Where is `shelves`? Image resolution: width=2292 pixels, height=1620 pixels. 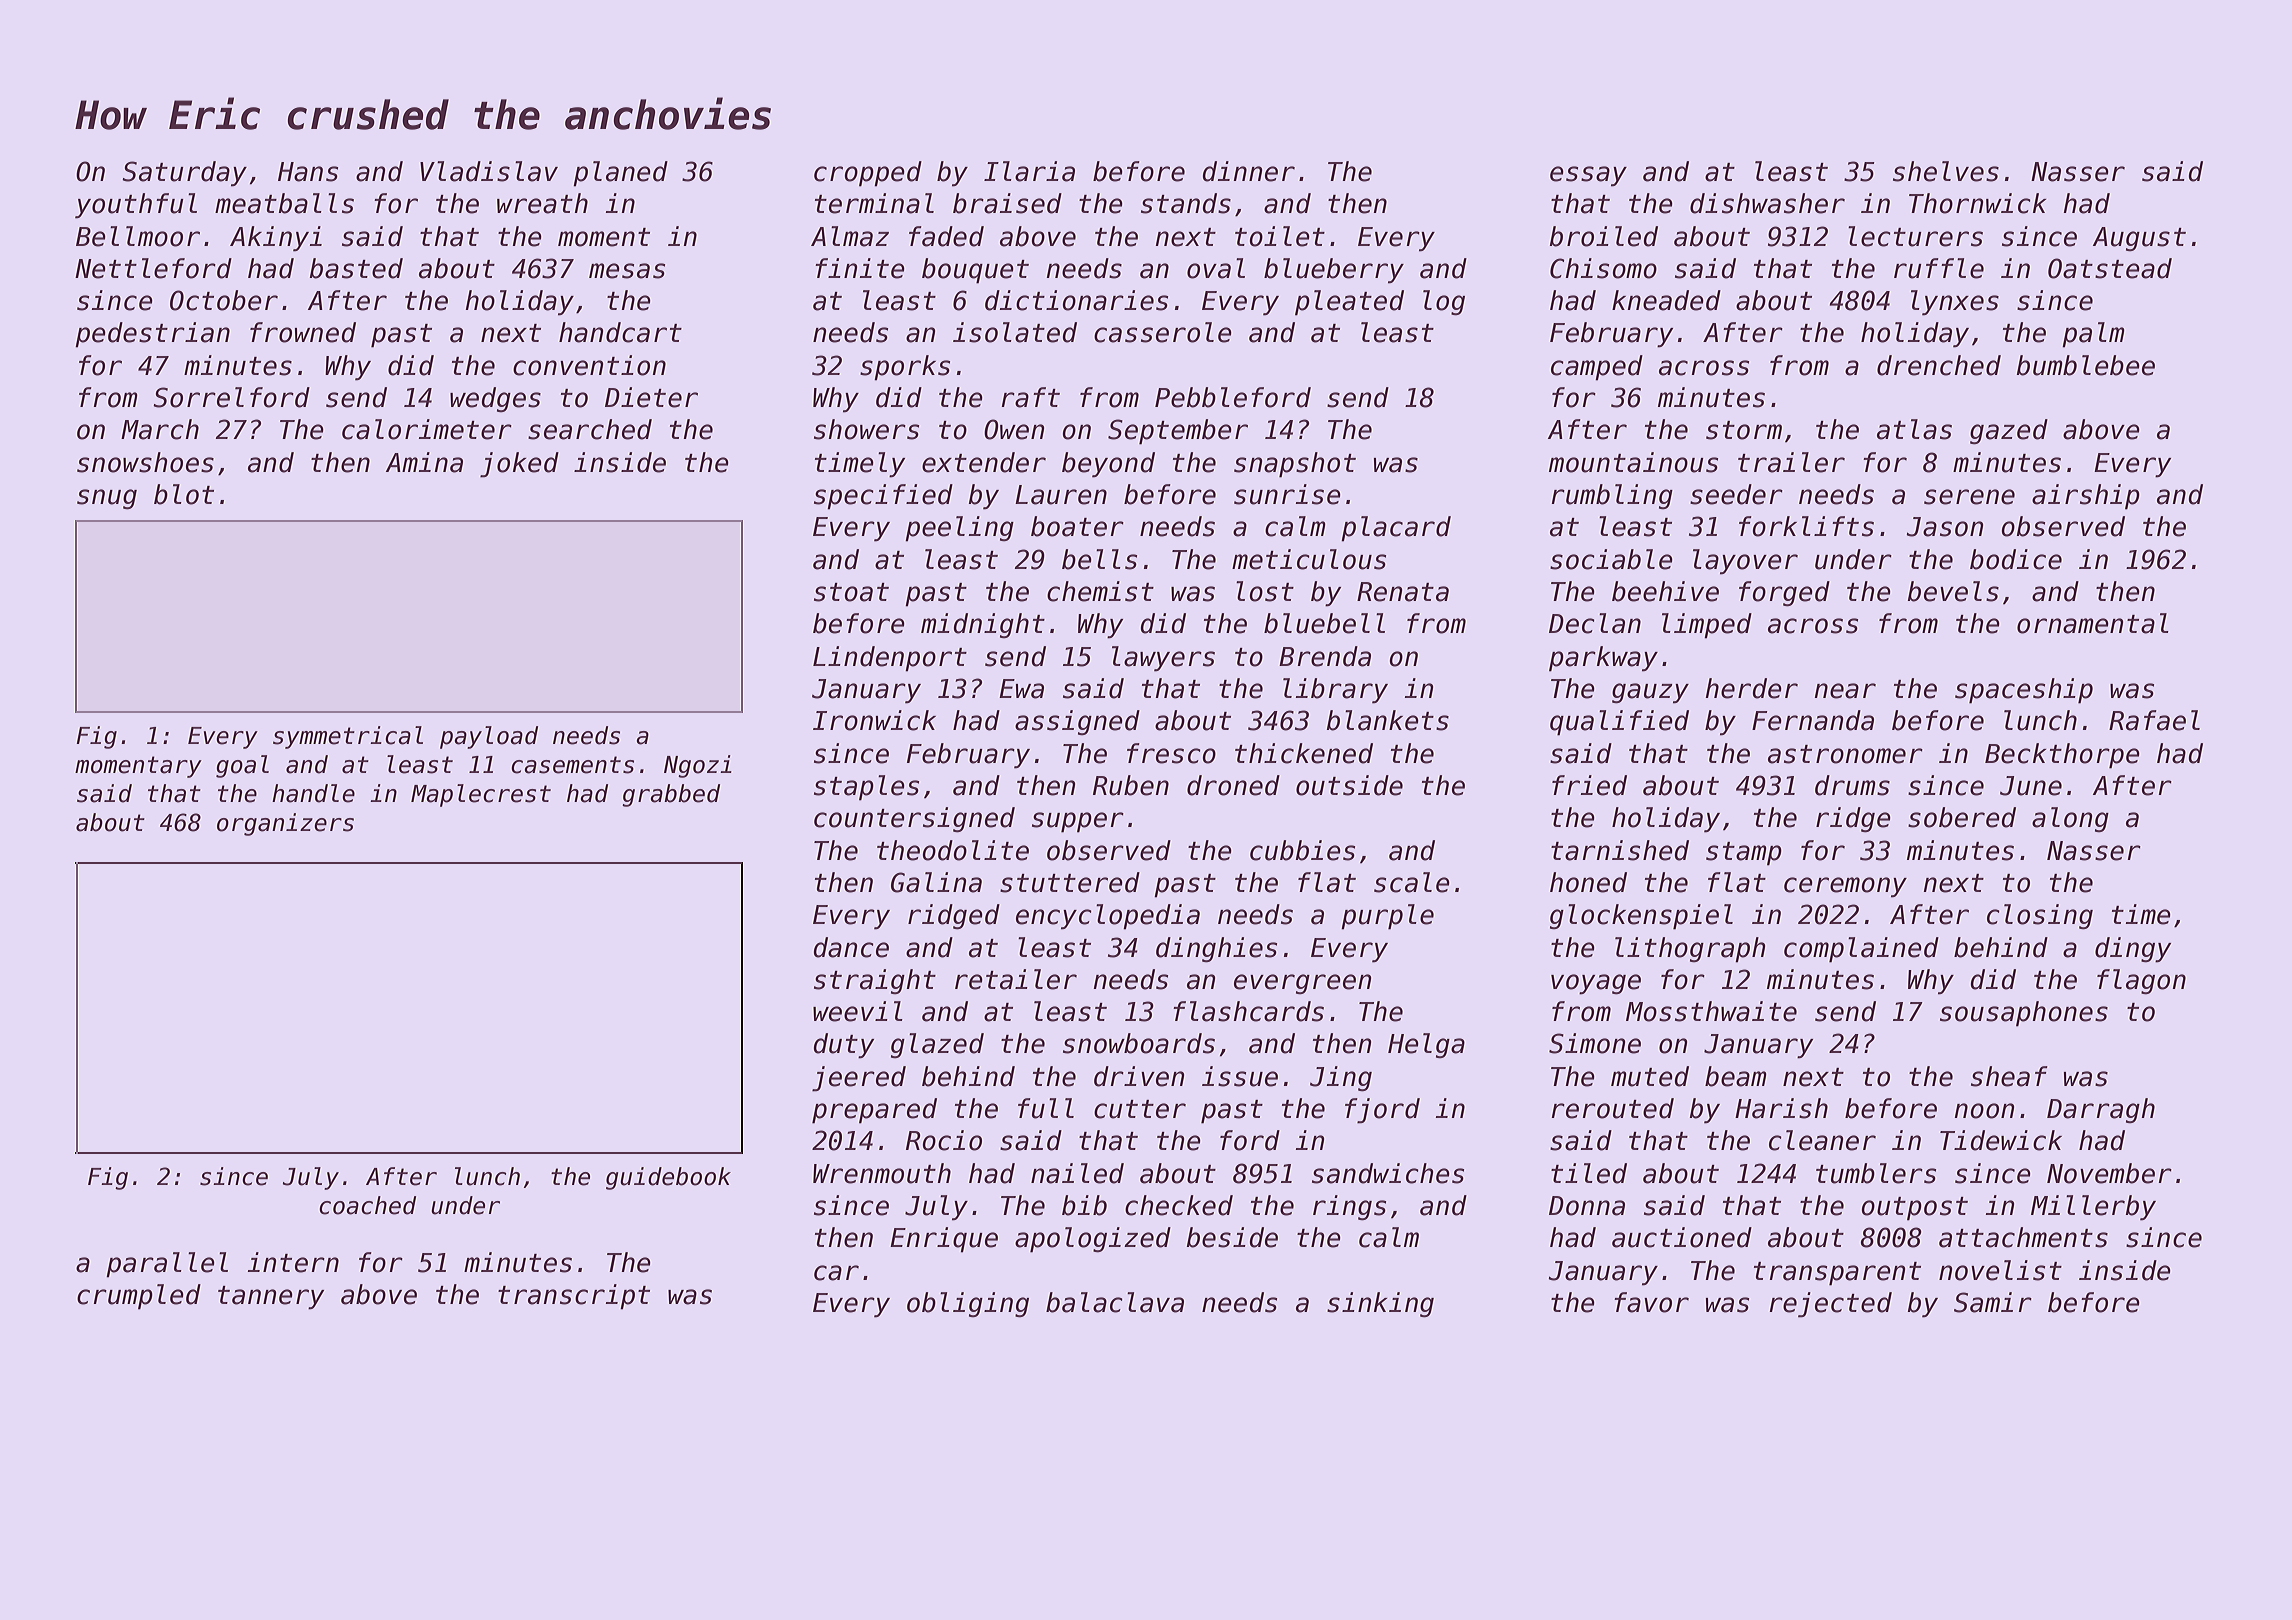 shelves is located at coordinates (1946, 171).
